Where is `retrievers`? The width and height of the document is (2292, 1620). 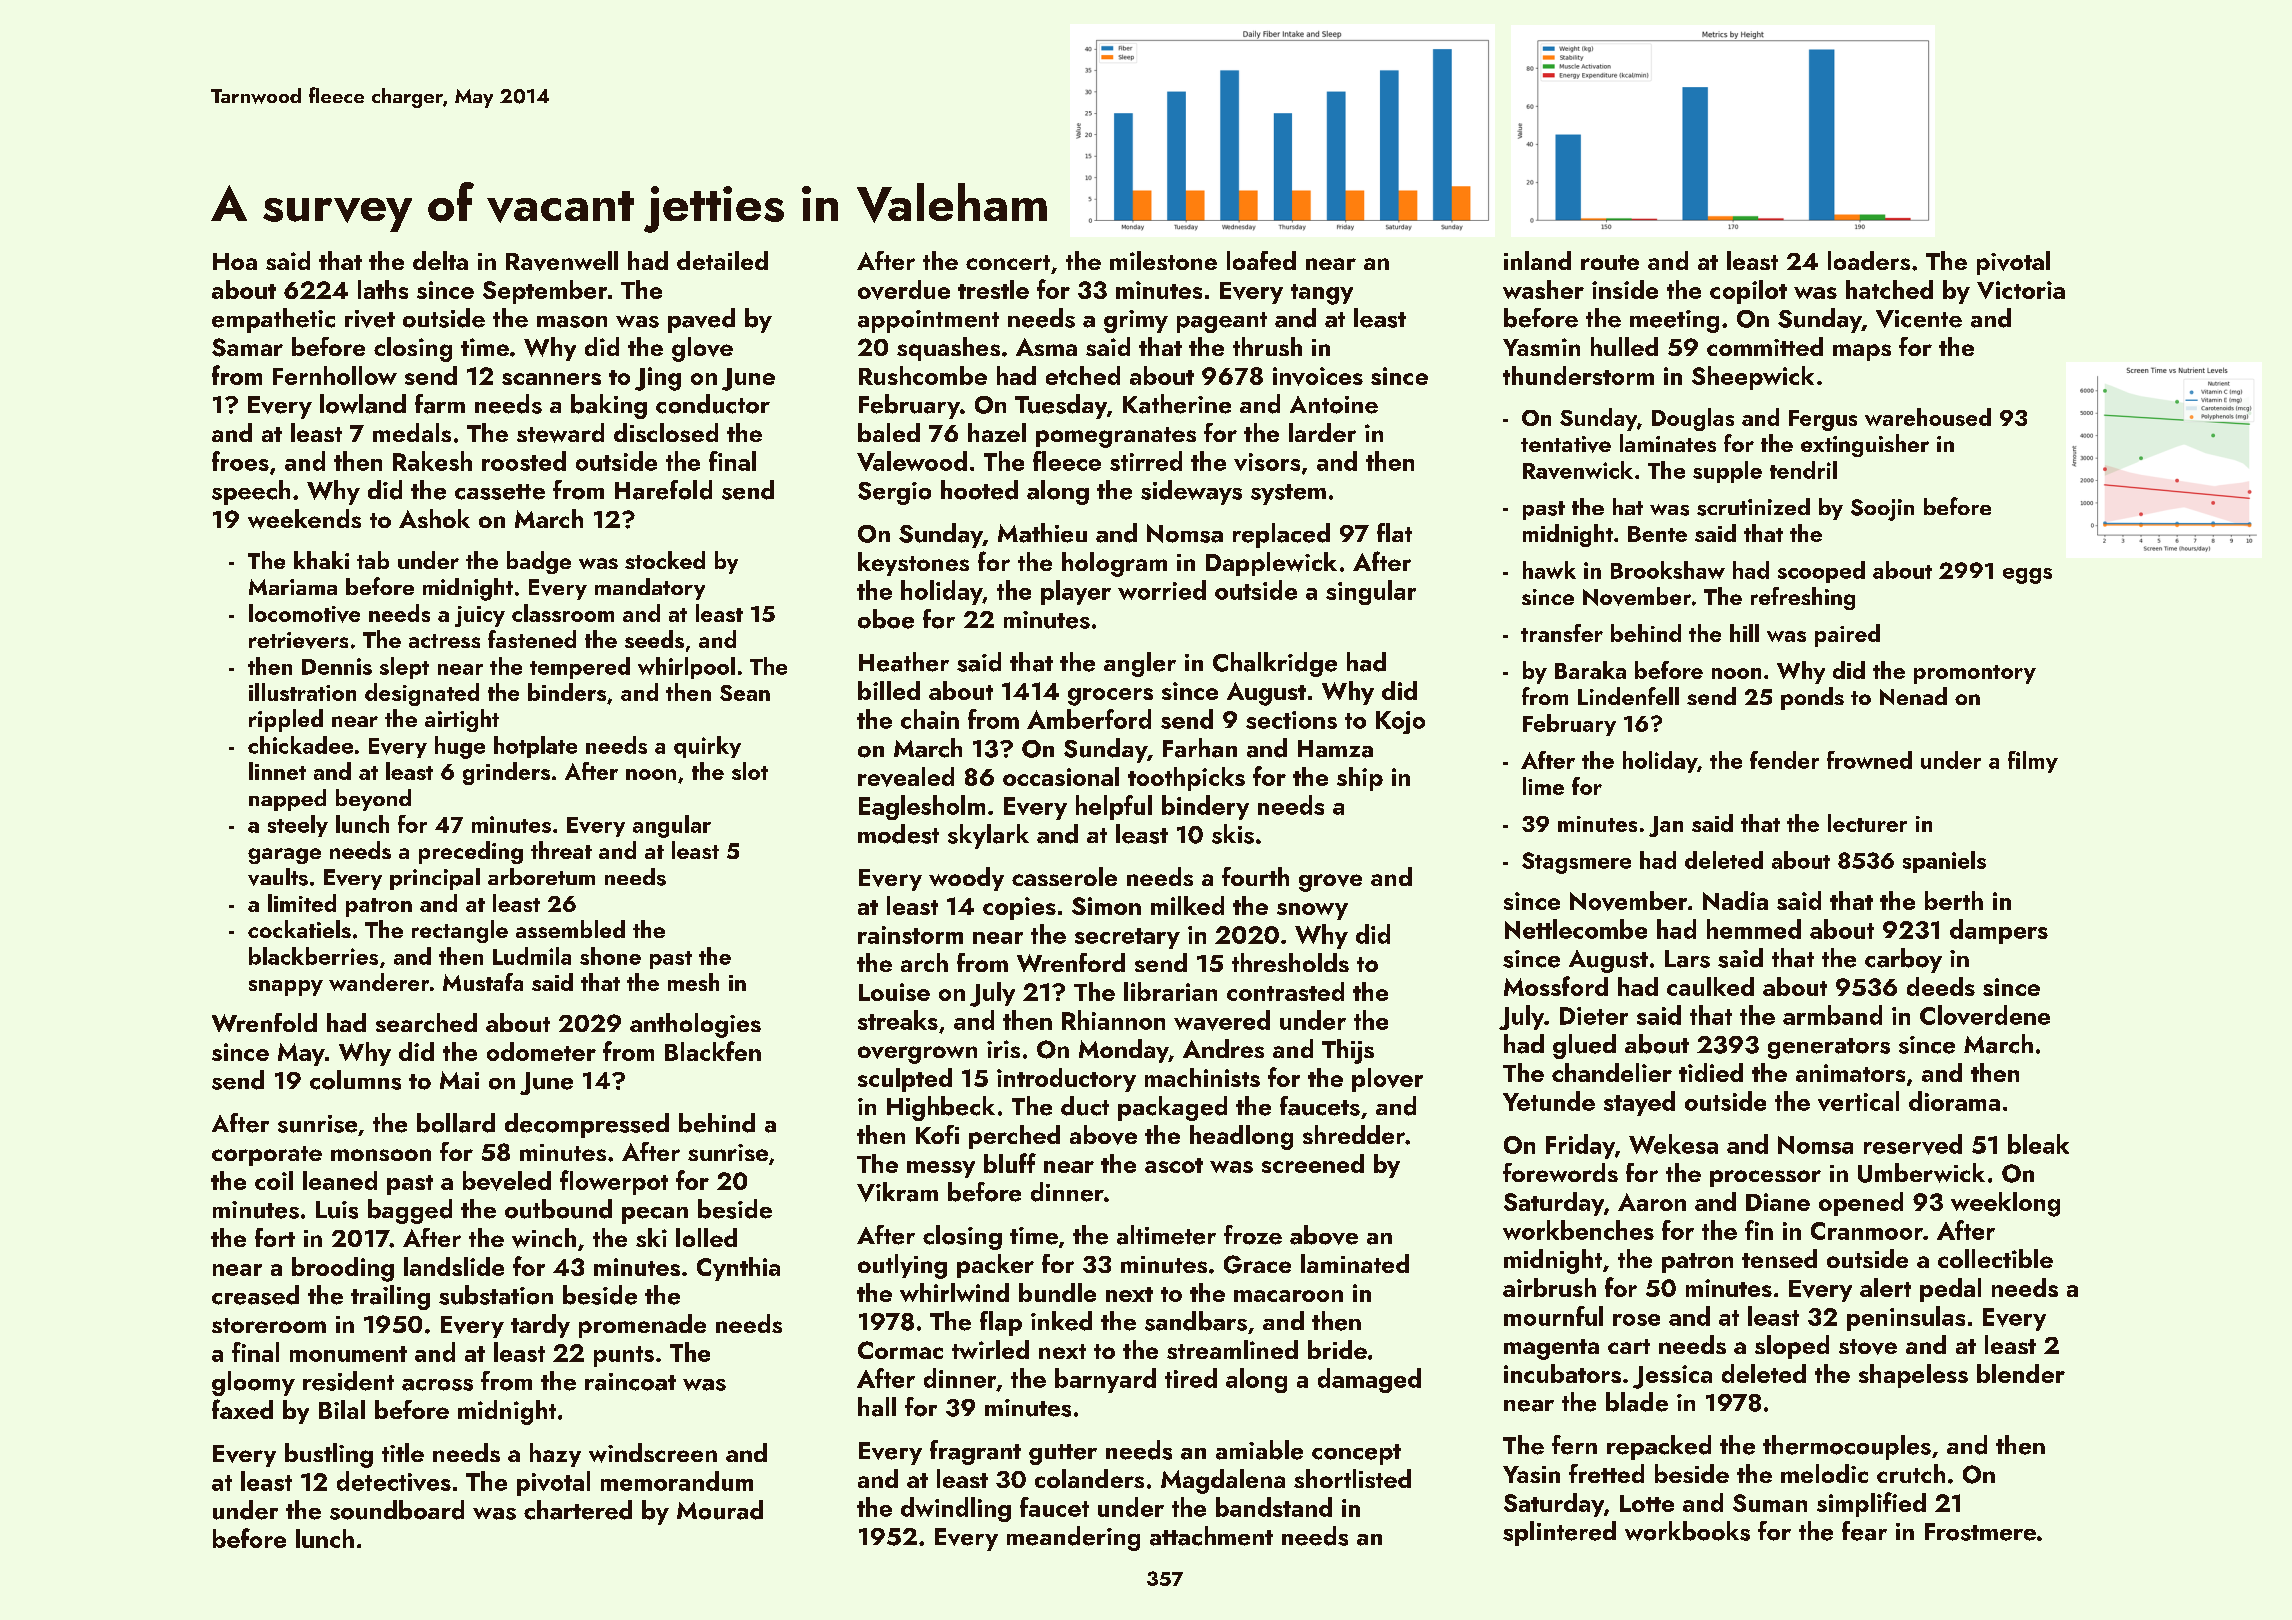
retrievers is located at coordinates (298, 640).
